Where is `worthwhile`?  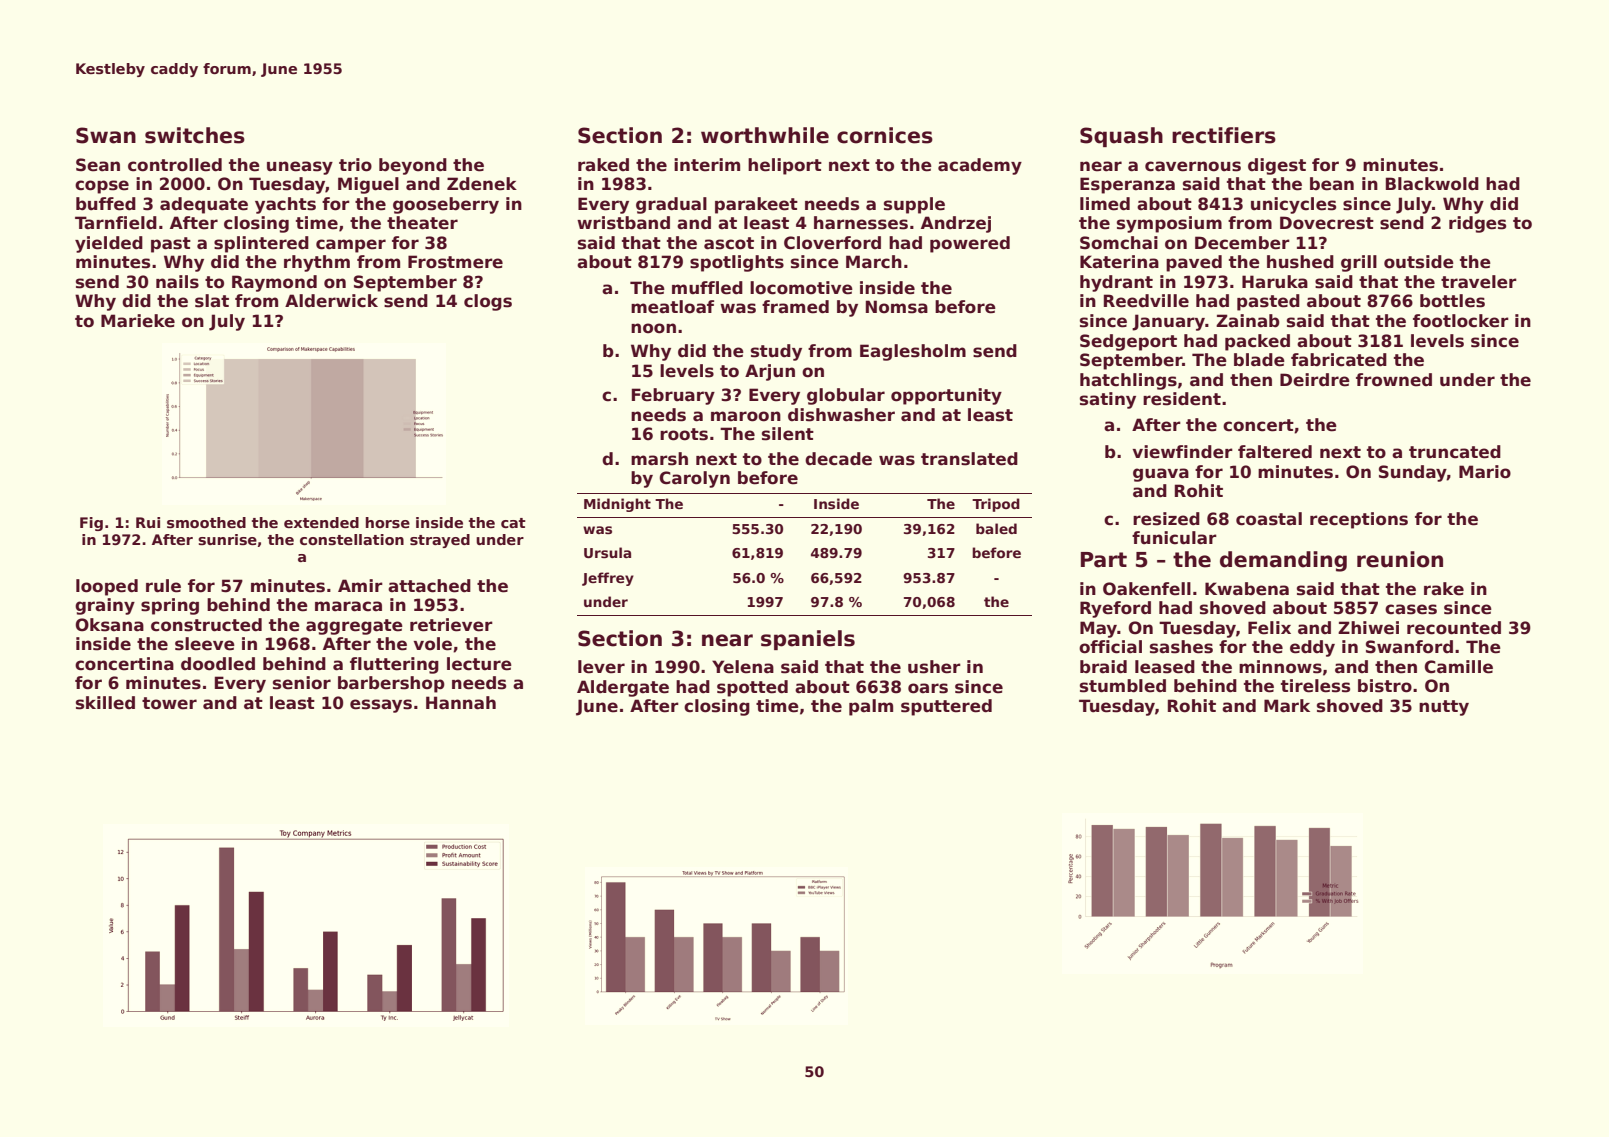 worthwhile is located at coordinates (765, 135).
